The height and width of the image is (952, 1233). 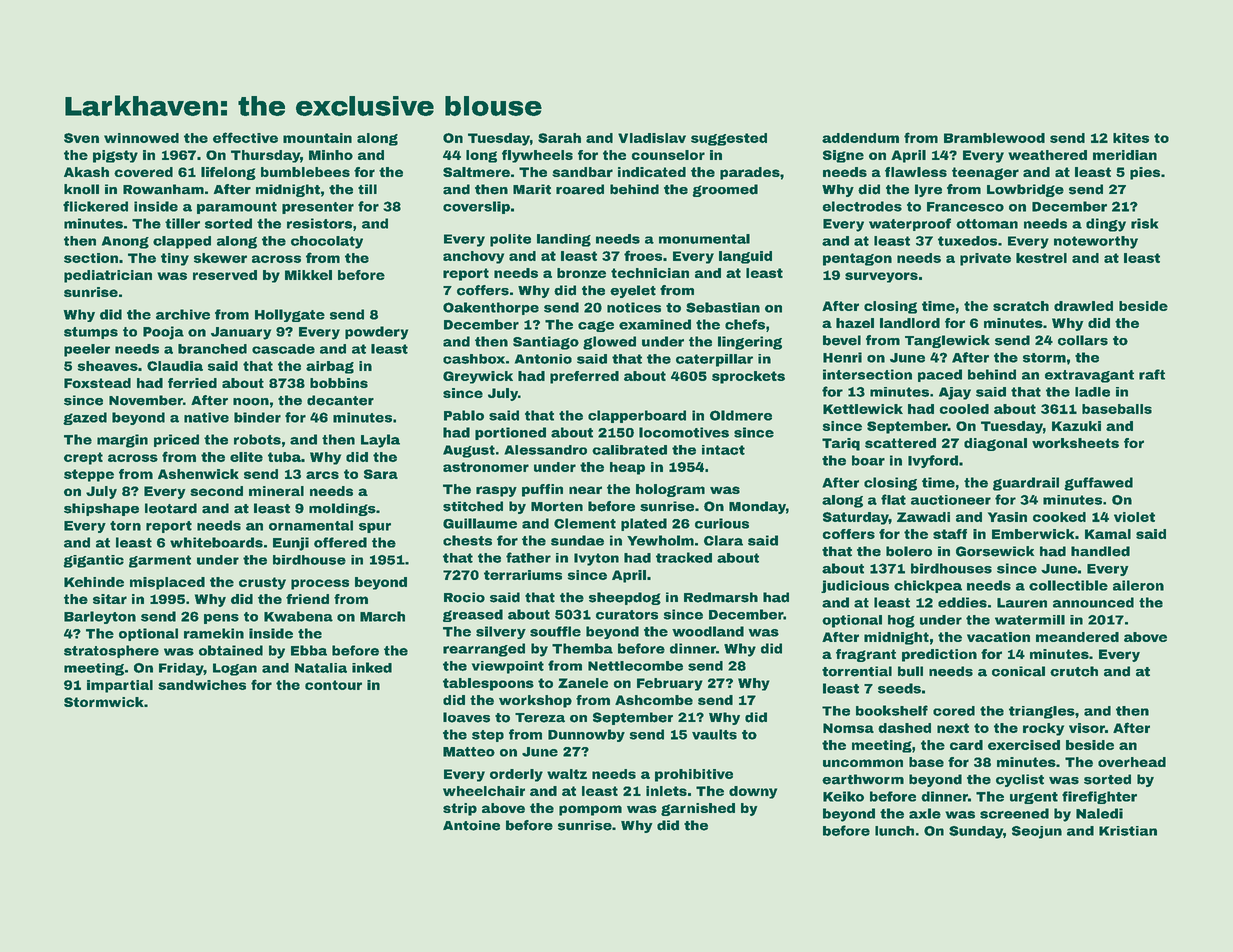 I want to click on Antoine, so click(x=471, y=825).
